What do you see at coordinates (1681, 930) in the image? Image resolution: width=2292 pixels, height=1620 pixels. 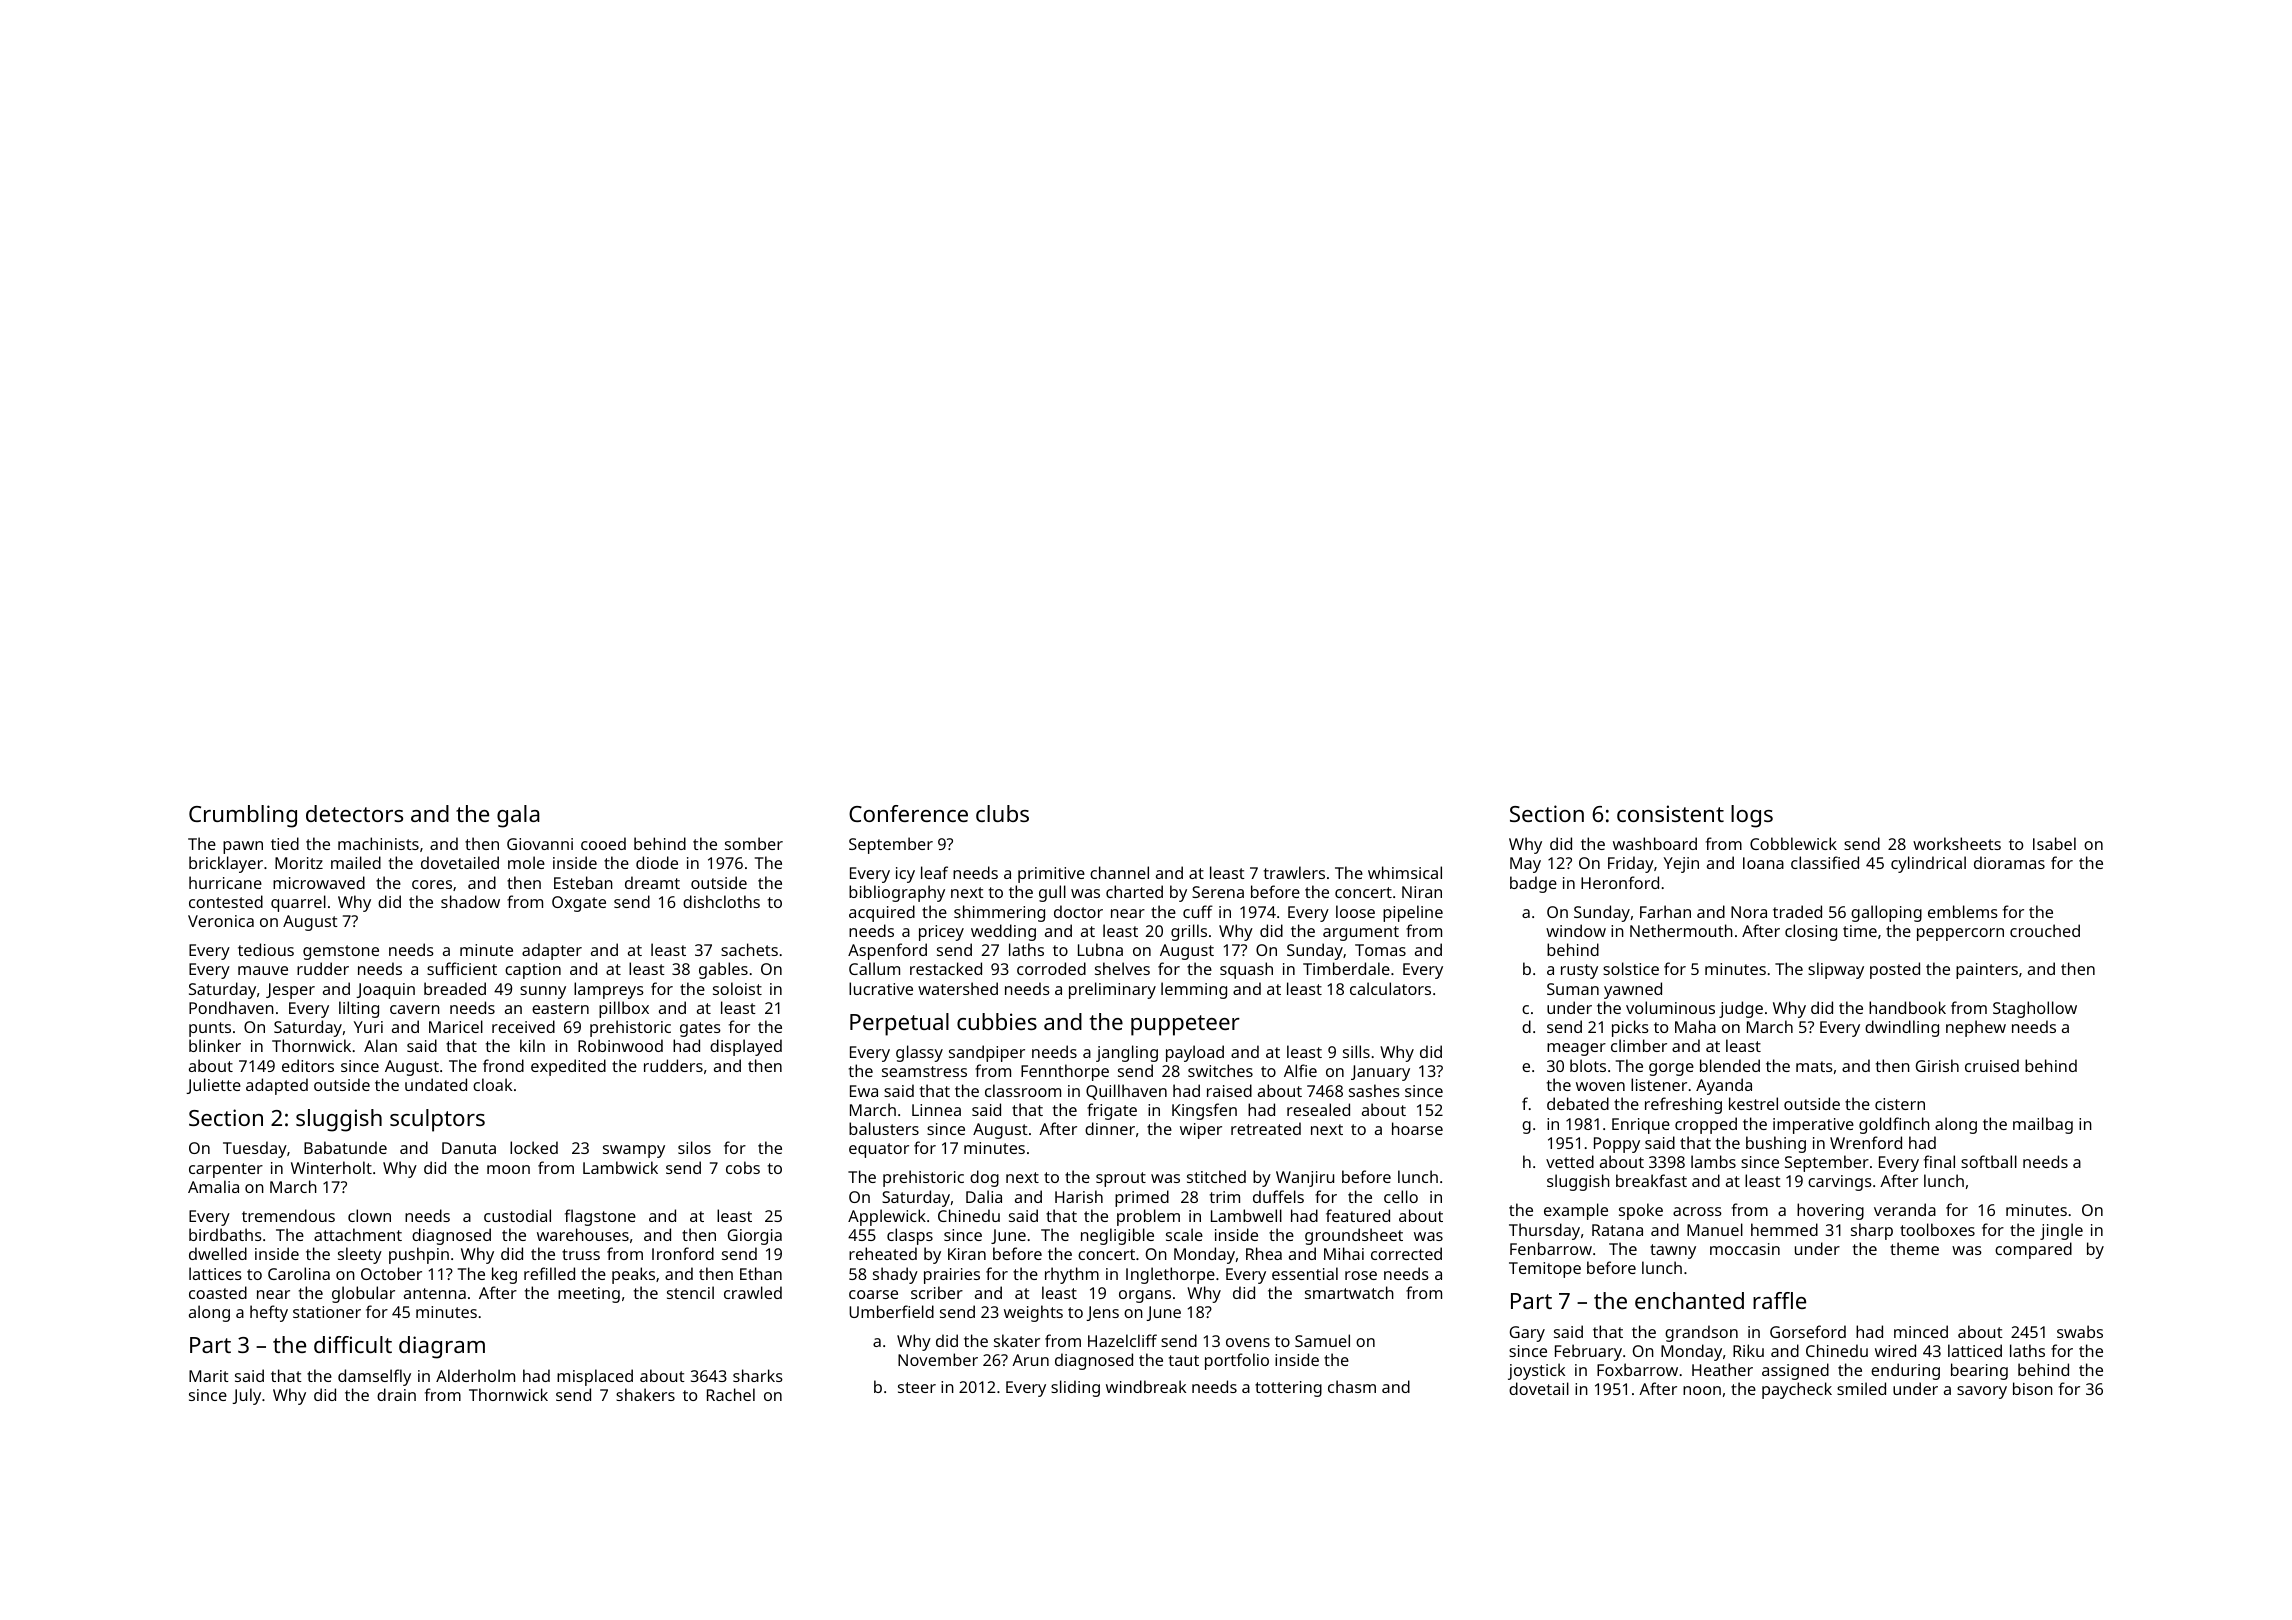 I see `Nethermouth` at bounding box center [1681, 930].
